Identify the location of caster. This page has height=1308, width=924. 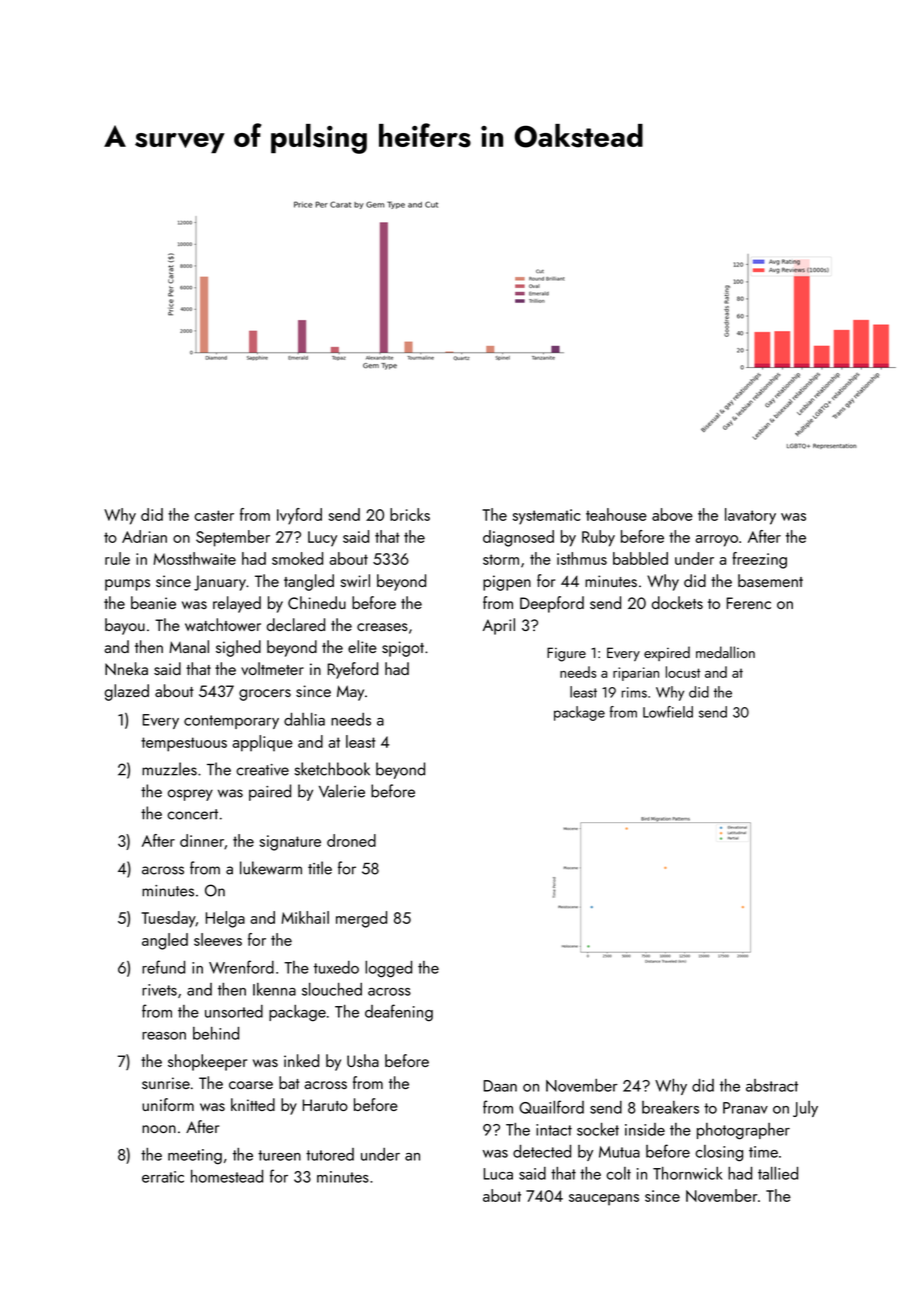
(214, 515).
